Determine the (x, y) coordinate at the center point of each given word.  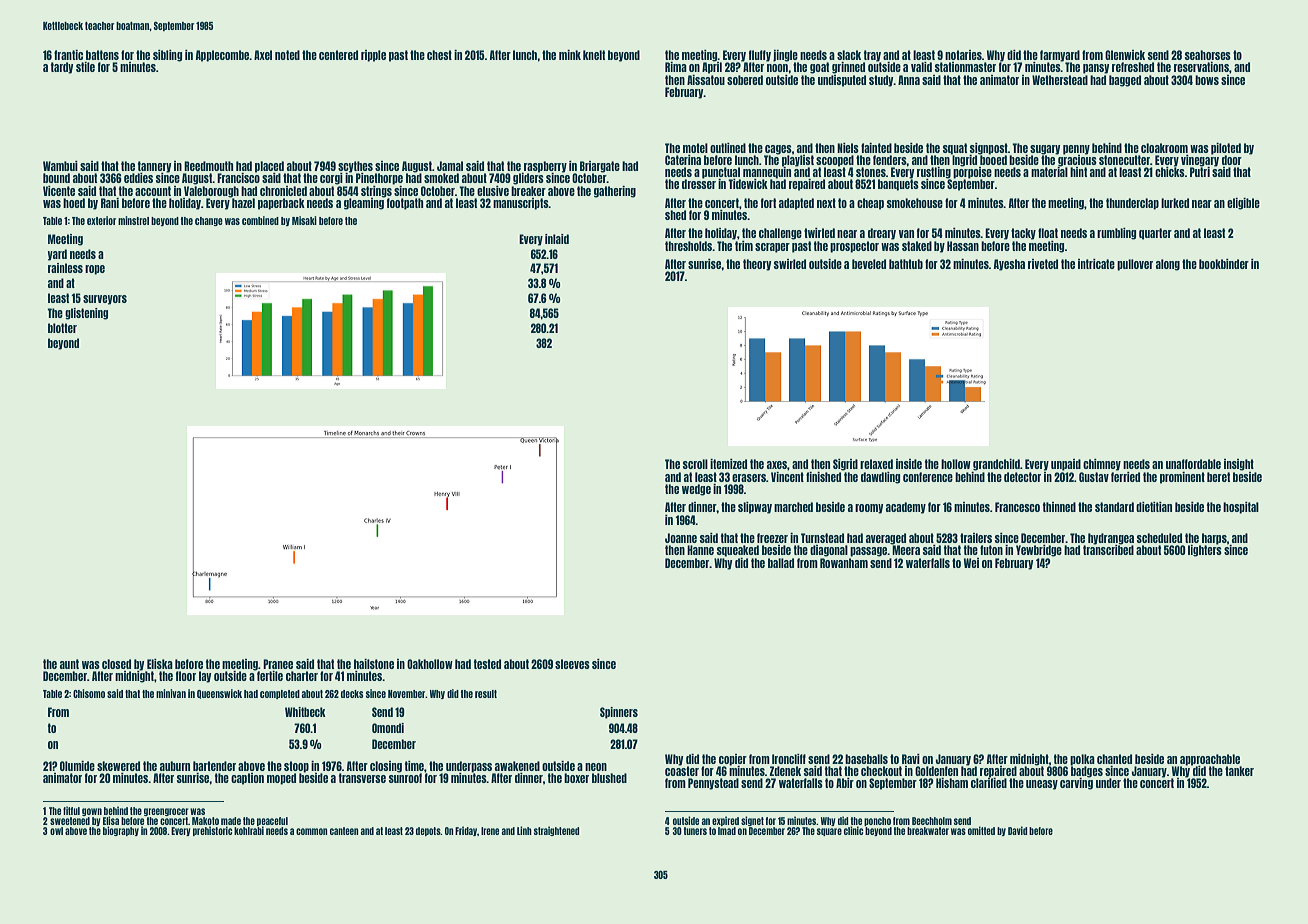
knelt (594, 55)
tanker (1239, 771)
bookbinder (1224, 264)
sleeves (572, 664)
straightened (557, 831)
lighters (1205, 551)
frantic (68, 55)
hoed (74, 203)
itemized (728, 464)
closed (116, 664)
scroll (695, 464)
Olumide (77, 766)
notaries (963, 55)
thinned (1059, 507)
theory (757, 265)
